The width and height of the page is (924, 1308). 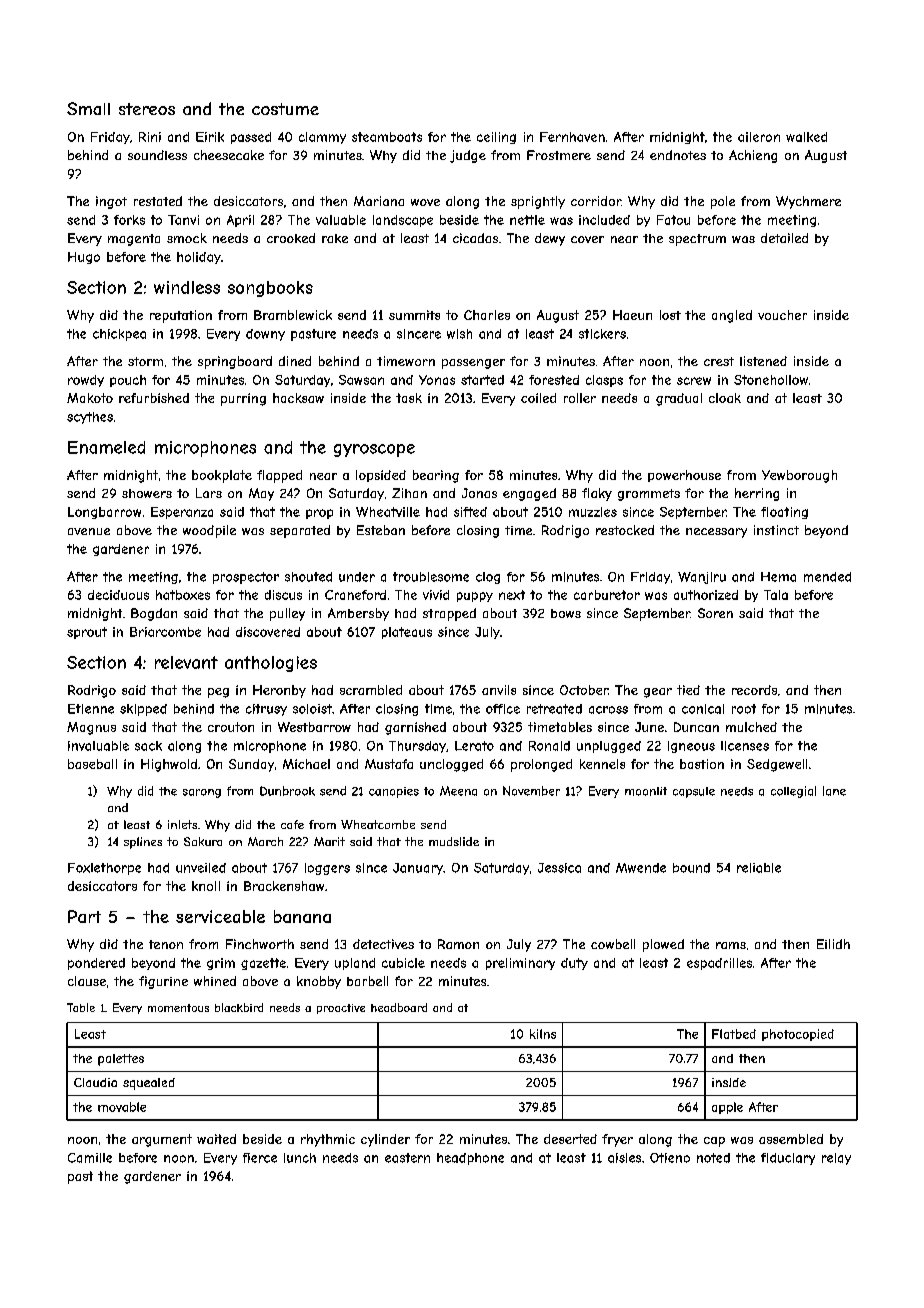 I want to click on endnotes, so click(x=678, y=155).
